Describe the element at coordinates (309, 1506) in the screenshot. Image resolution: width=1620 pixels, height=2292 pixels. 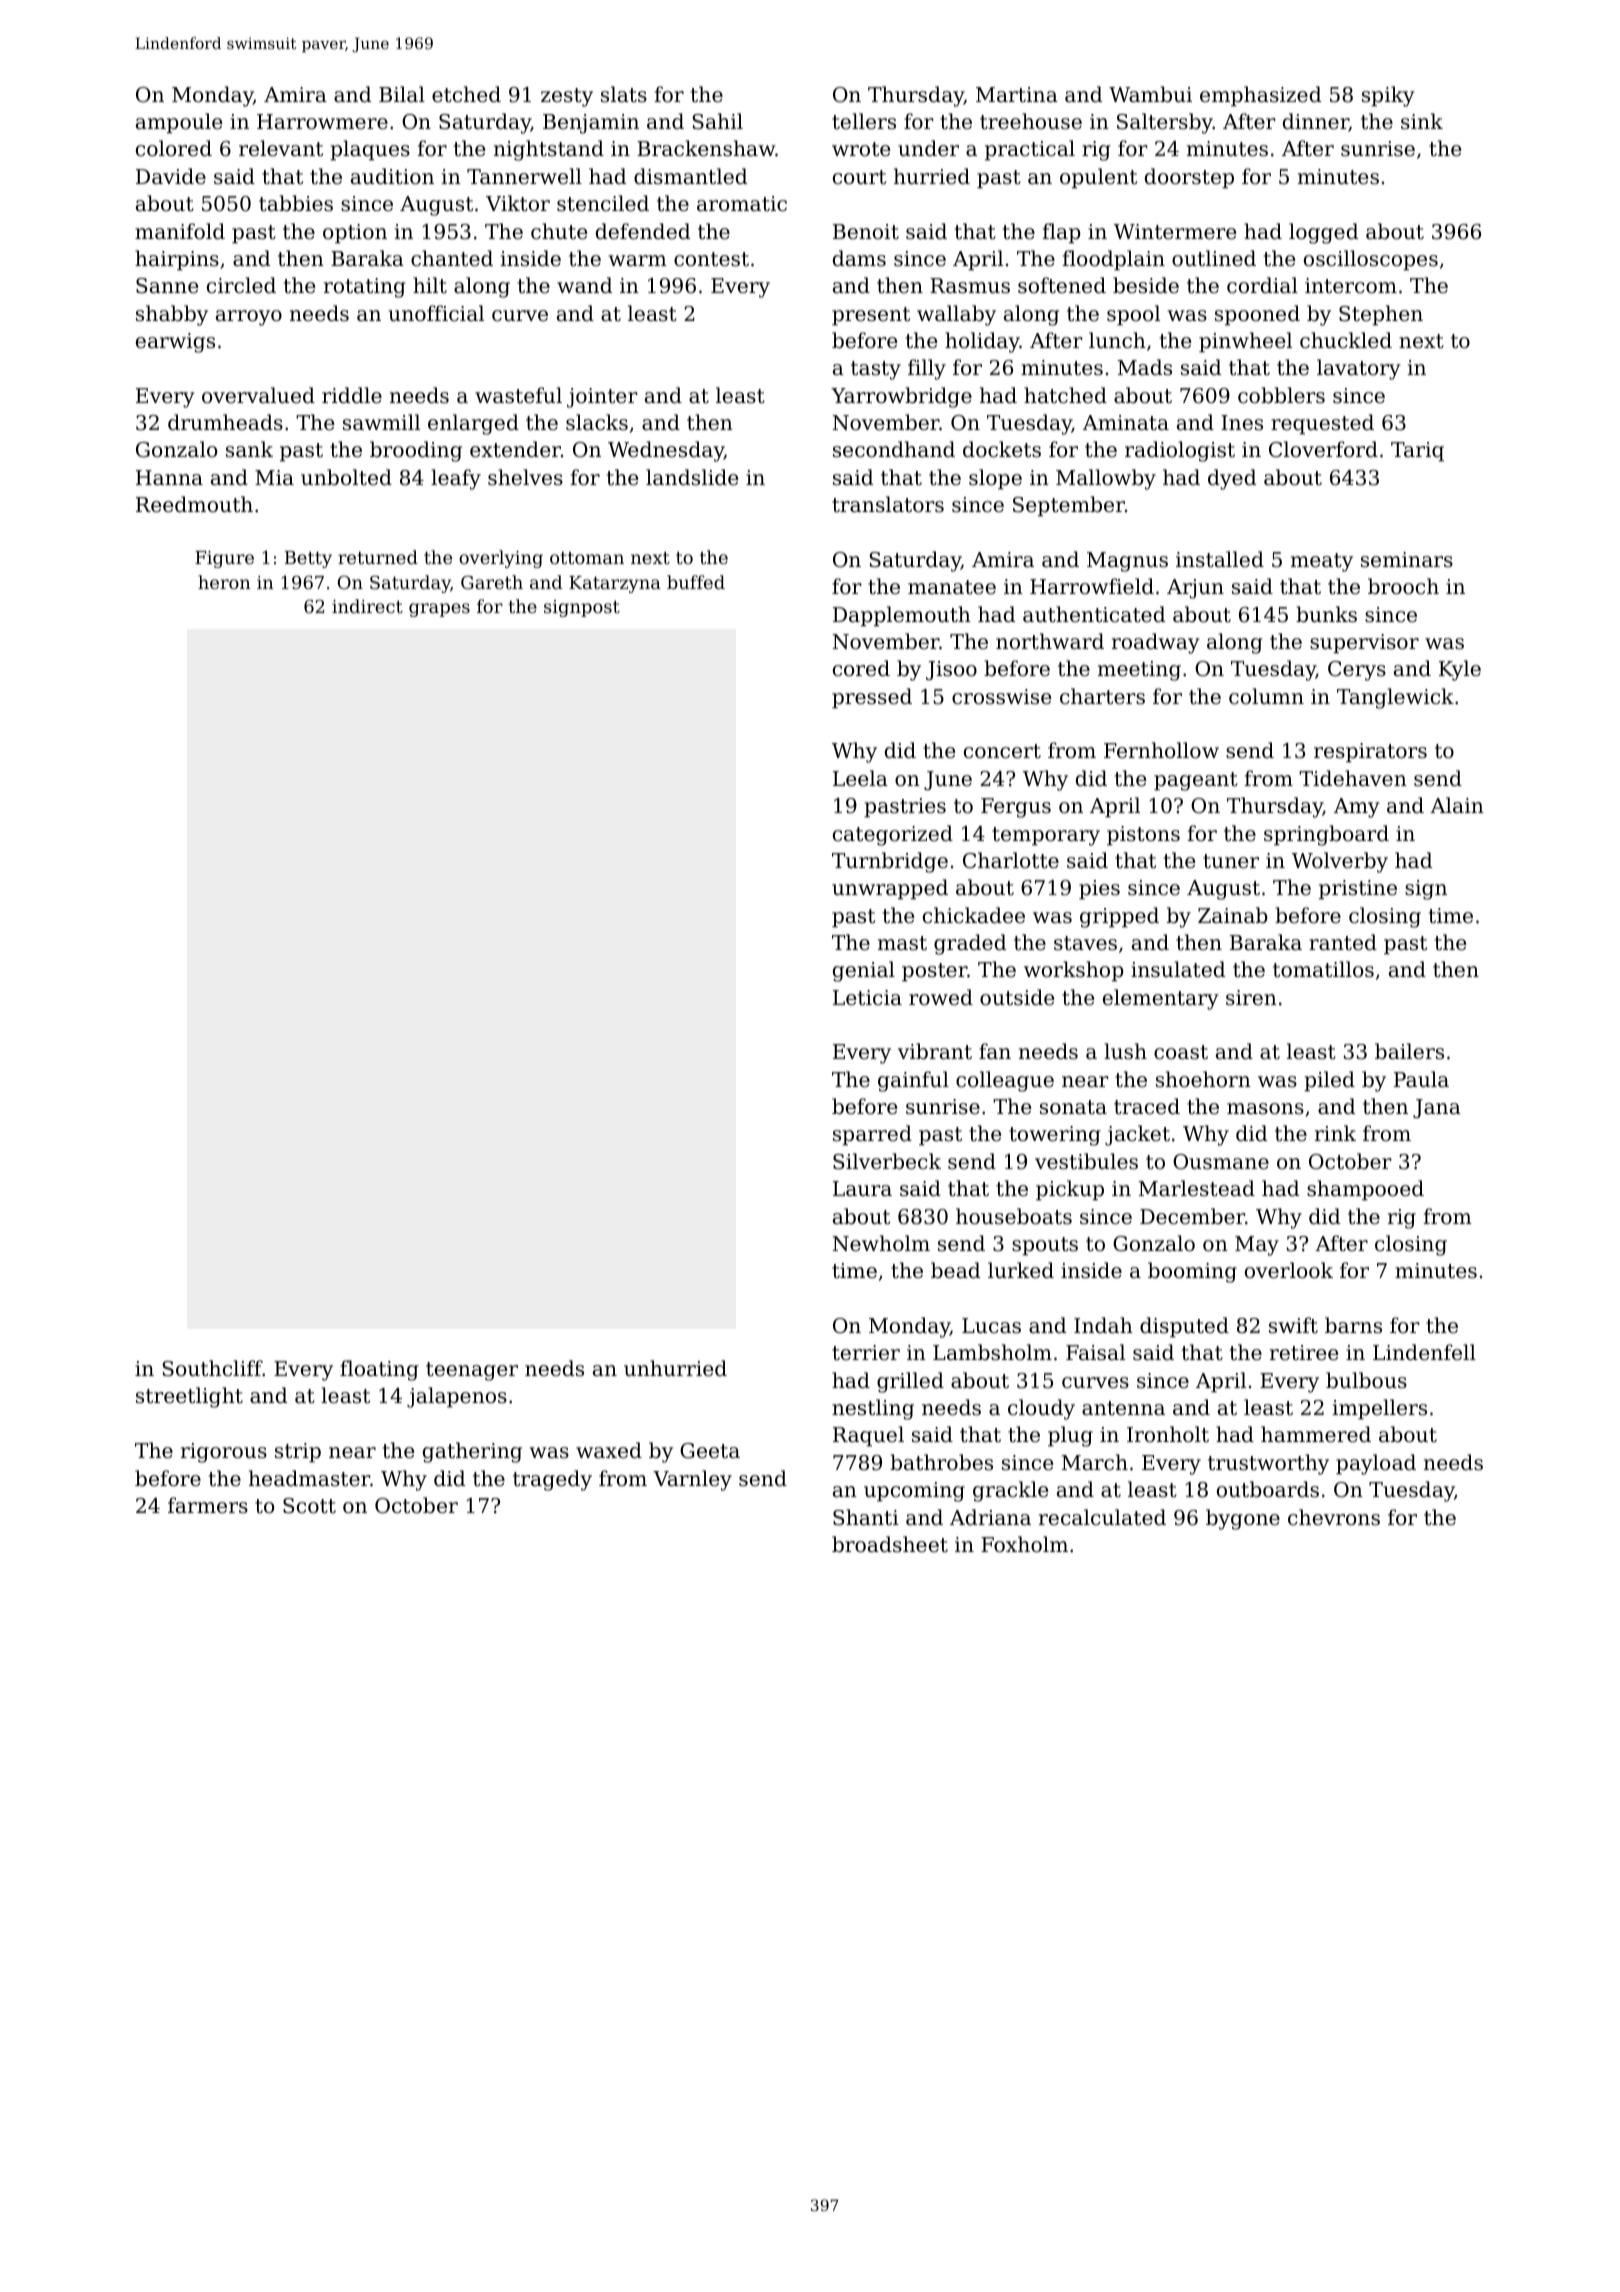
I see `Scott` at that location.
